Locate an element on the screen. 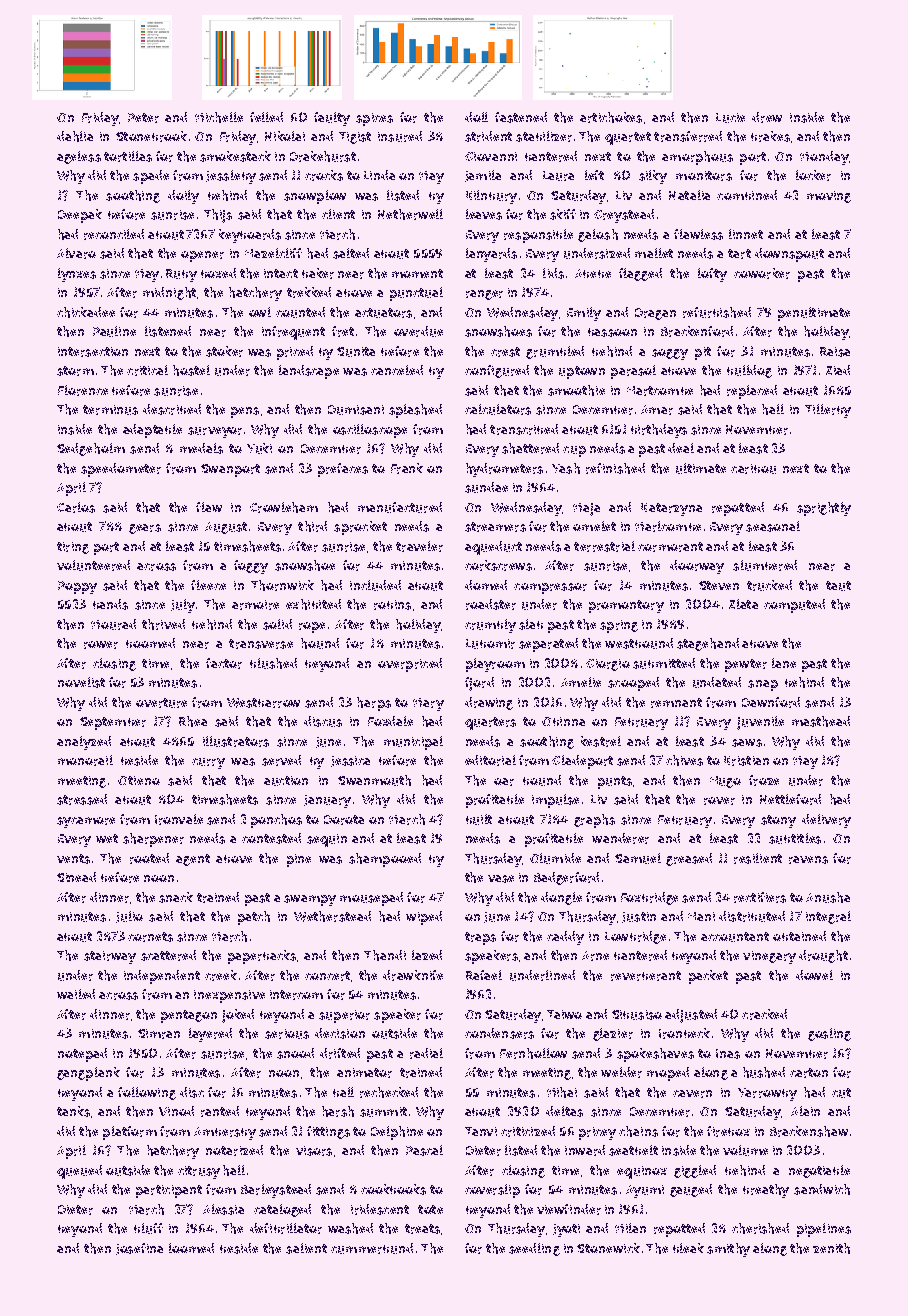 Image resolution: width=908 pixels, height=1316 pixels. traveler is located at coordinates (419, 546).
